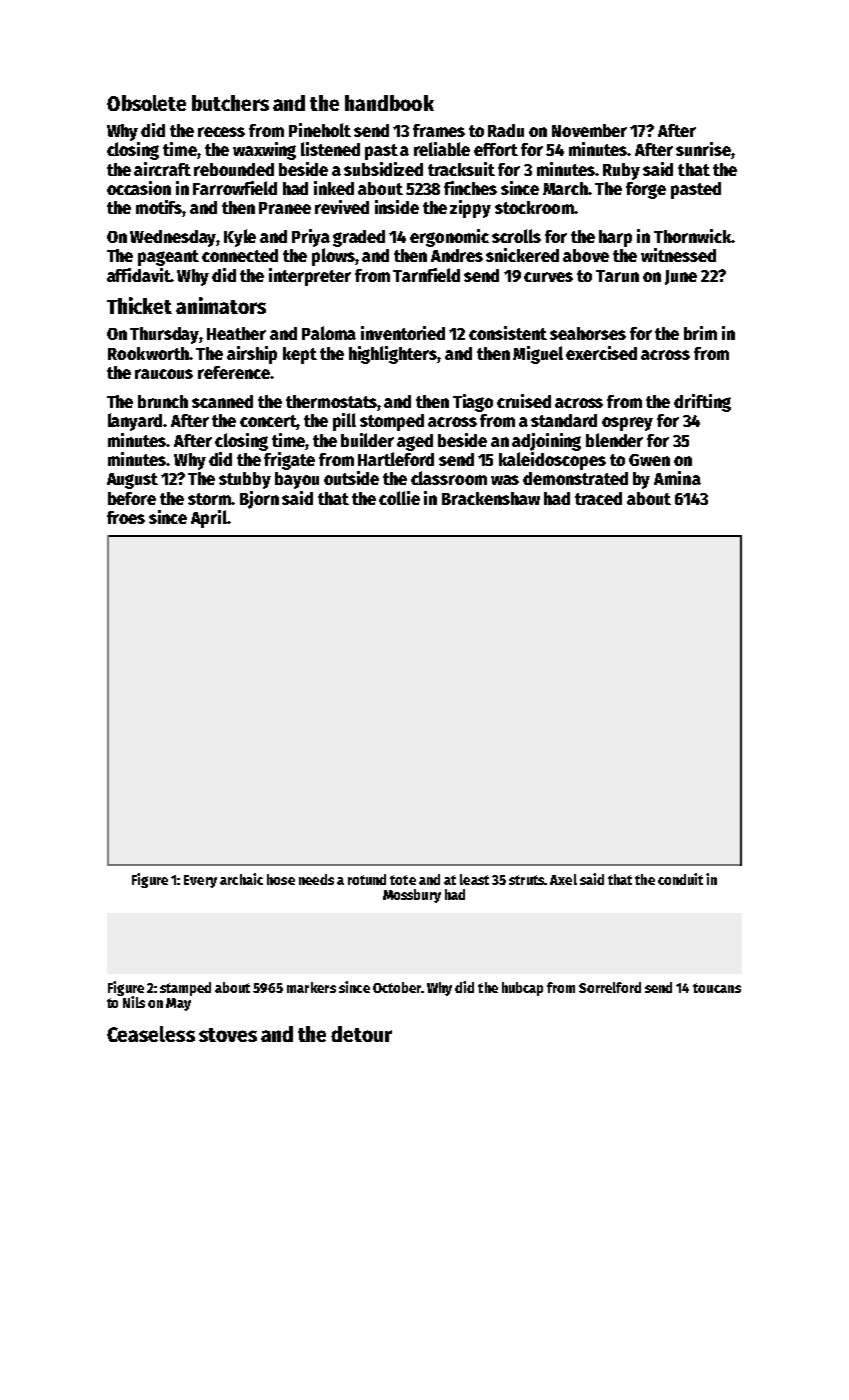 Image resolution: width=849 pixels, height=1400 pixels. What do you see at coordinates (491, 498) in the page?
I see `Brackenshaw` at bounding box center [491, 498].
